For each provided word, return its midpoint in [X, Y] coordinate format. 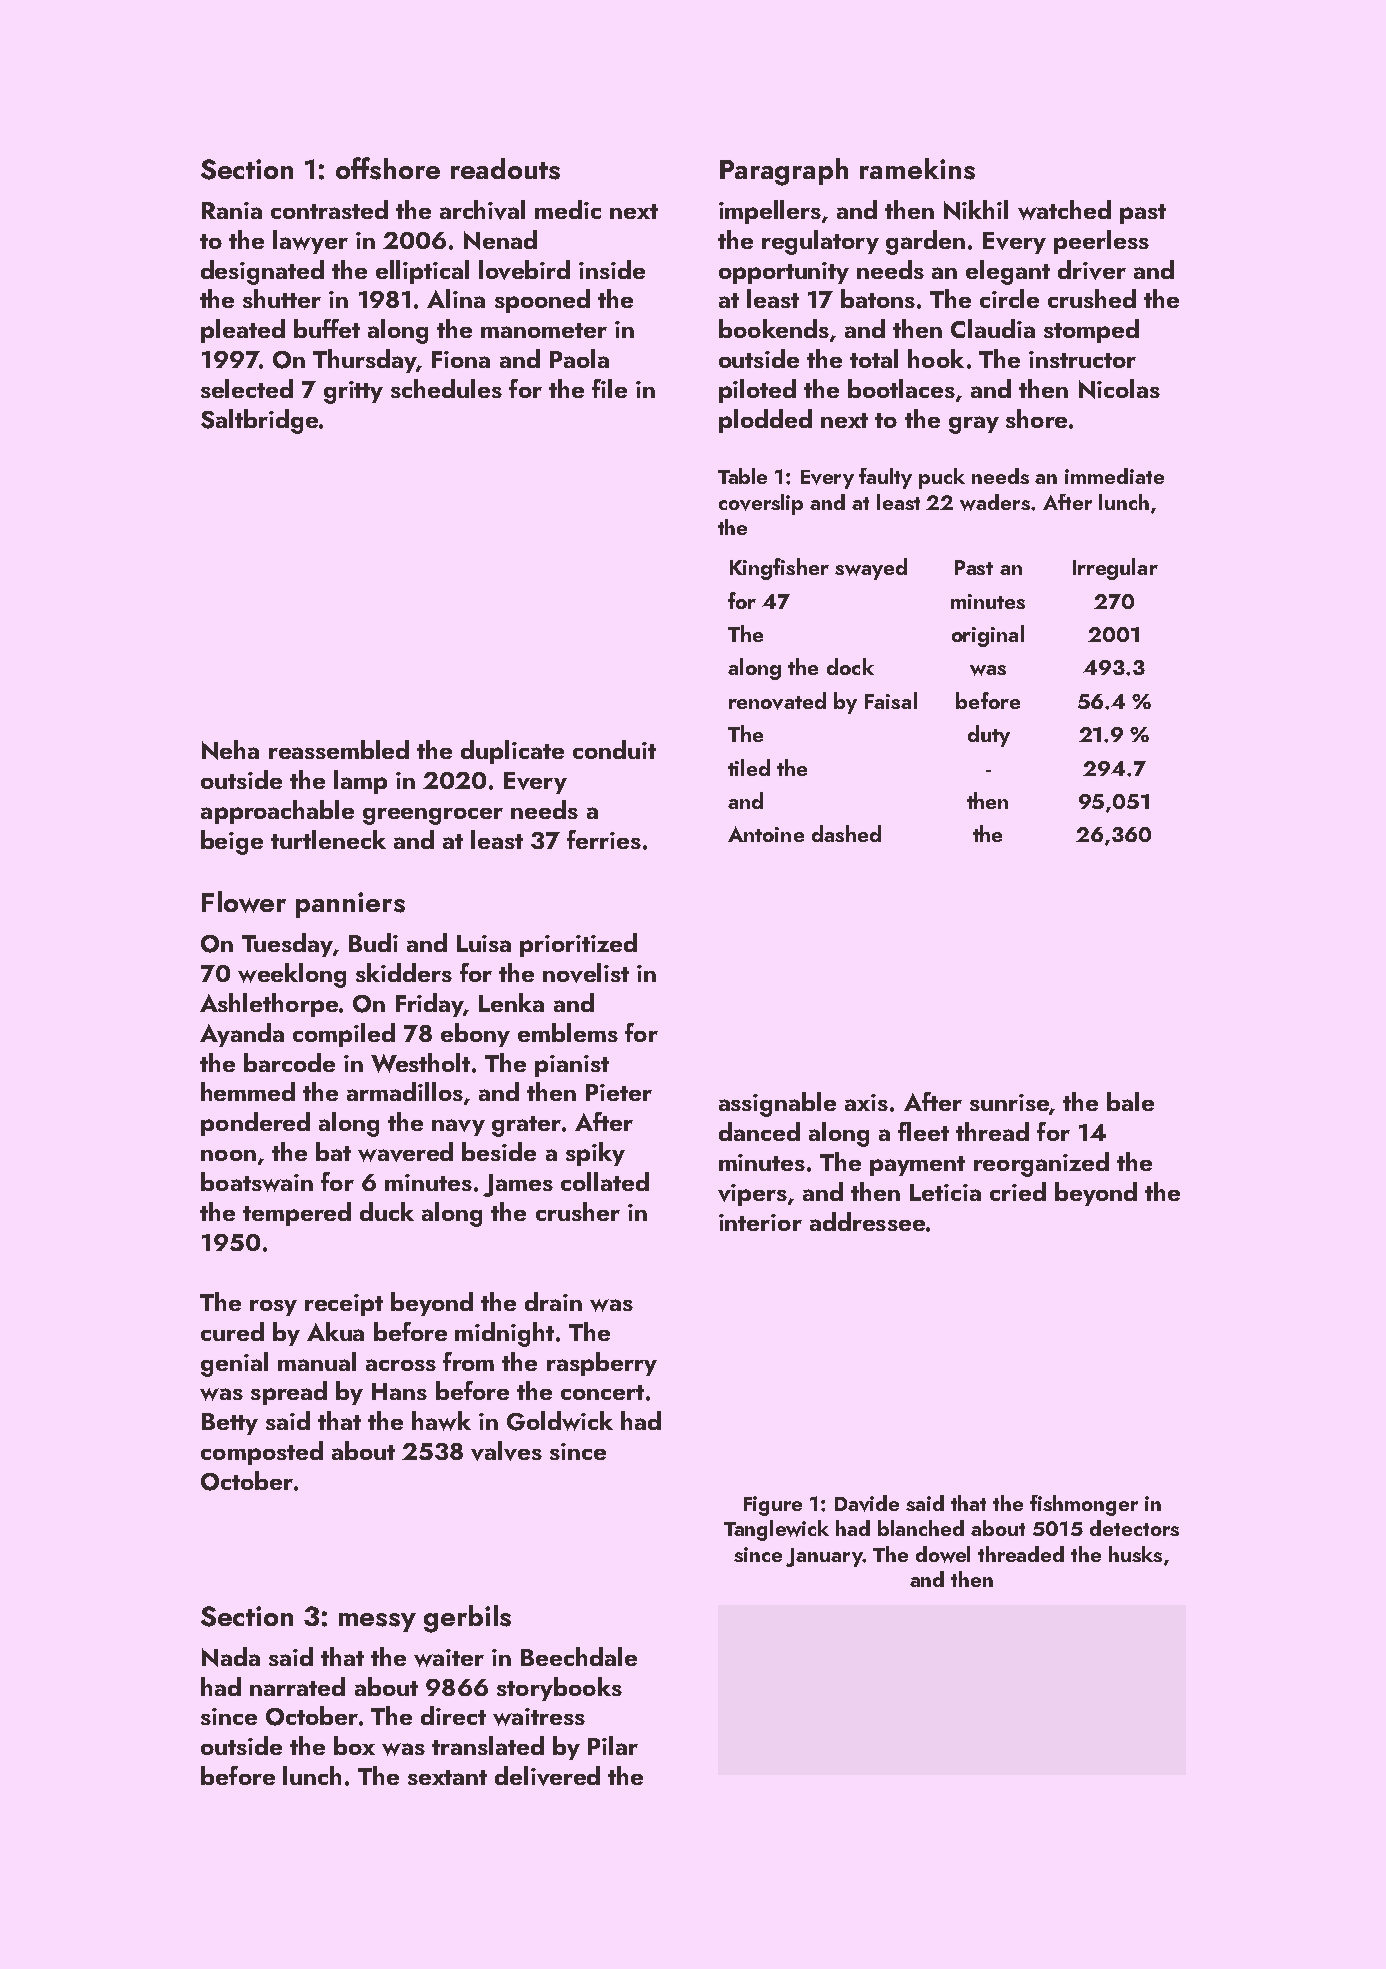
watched [1064, 210]
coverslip [761, 504]
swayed [871, 569]
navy [458, 1127]
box [354, 1745]
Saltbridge [259, 421]
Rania [232, 210]
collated [605, 1181]
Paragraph [784, 172]
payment [917, 1166]
